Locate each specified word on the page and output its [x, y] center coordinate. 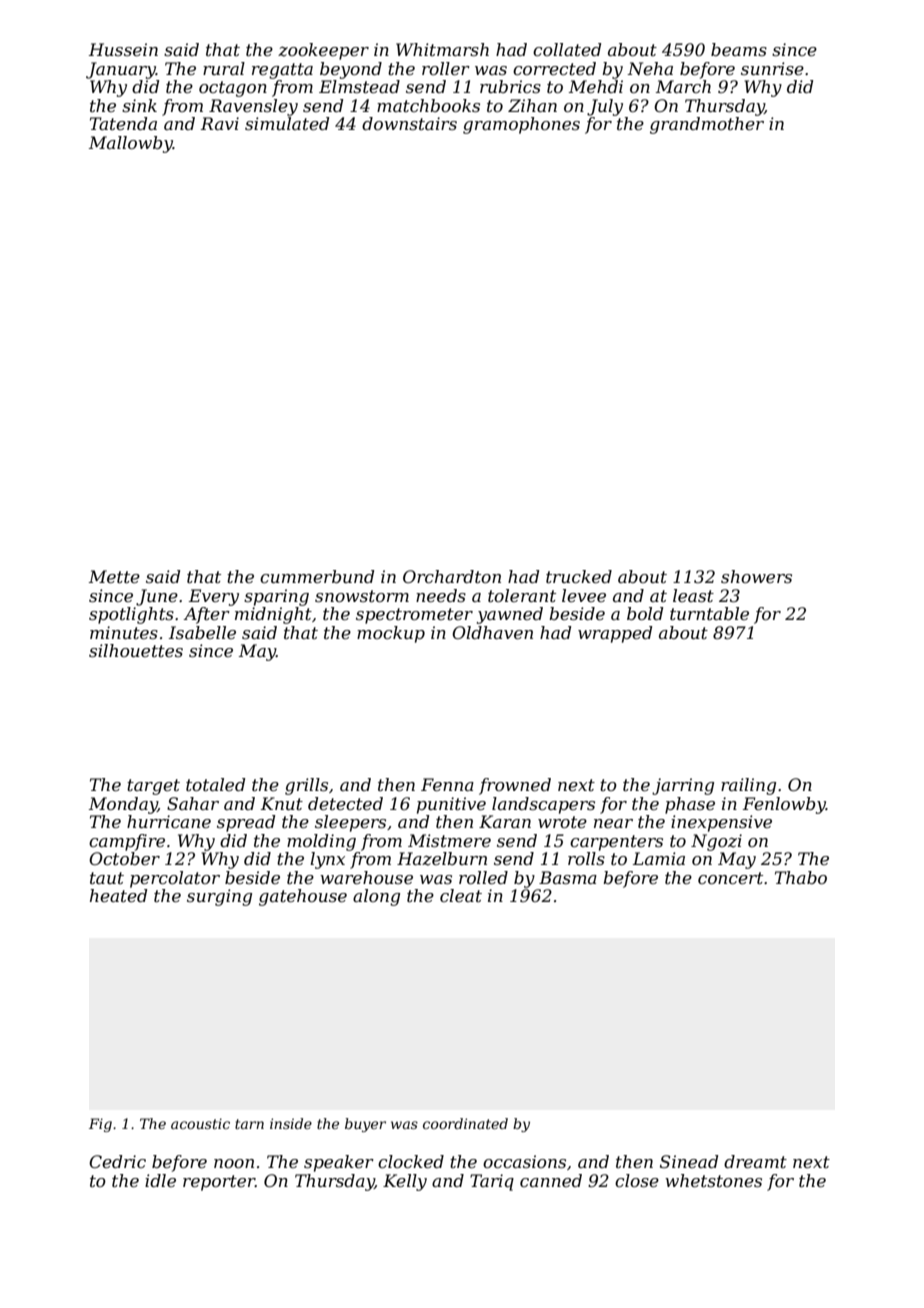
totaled [215, 784]
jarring [683, 786]
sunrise [772, 68]
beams [739, 49]
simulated [287, 123]
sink [139, 105]
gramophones [521, 125]
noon [234, 1163]
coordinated [465, 1123]
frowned [515, 786]
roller [446, 68]
